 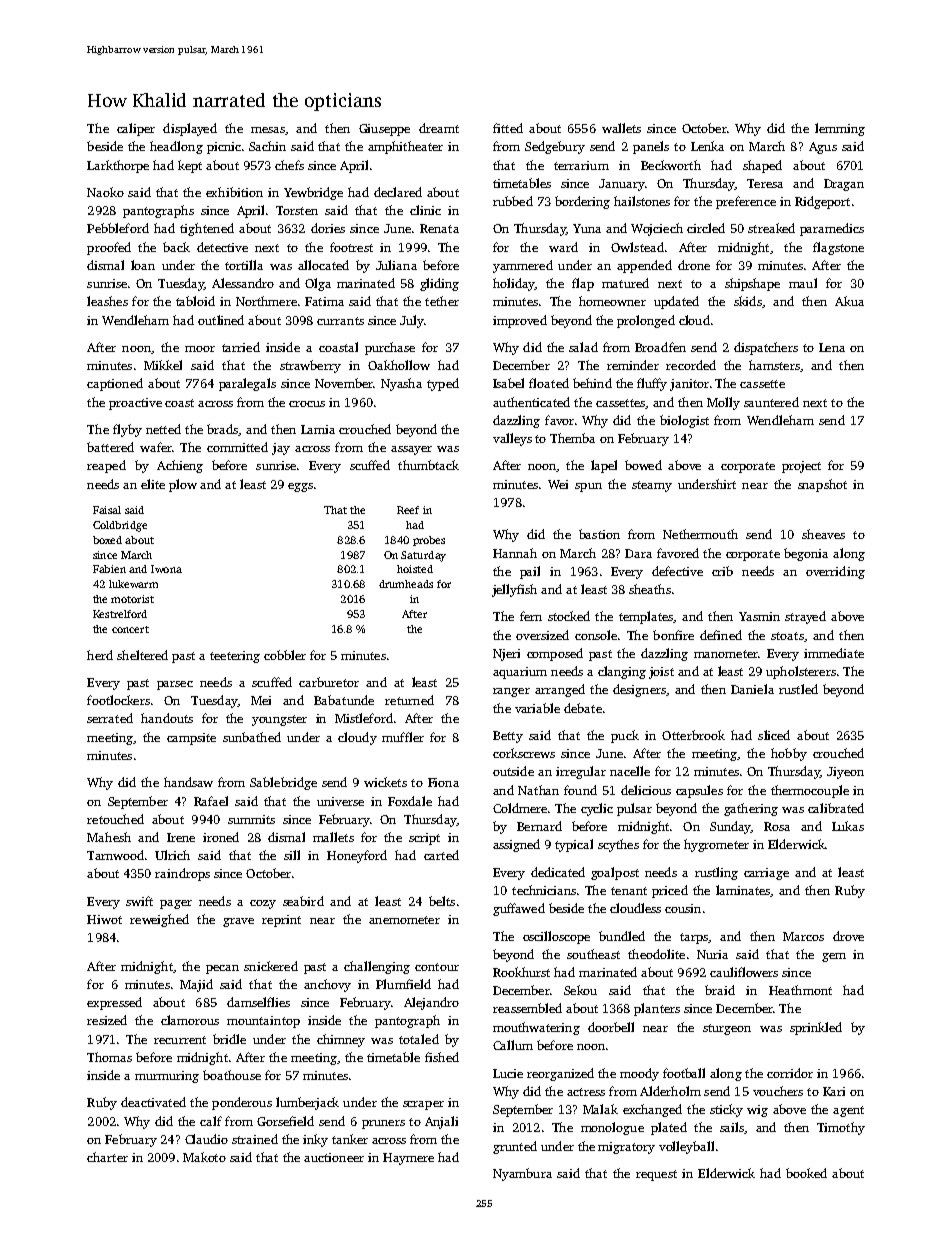 I want to click on Fabien, so click(x=109, y=569).
